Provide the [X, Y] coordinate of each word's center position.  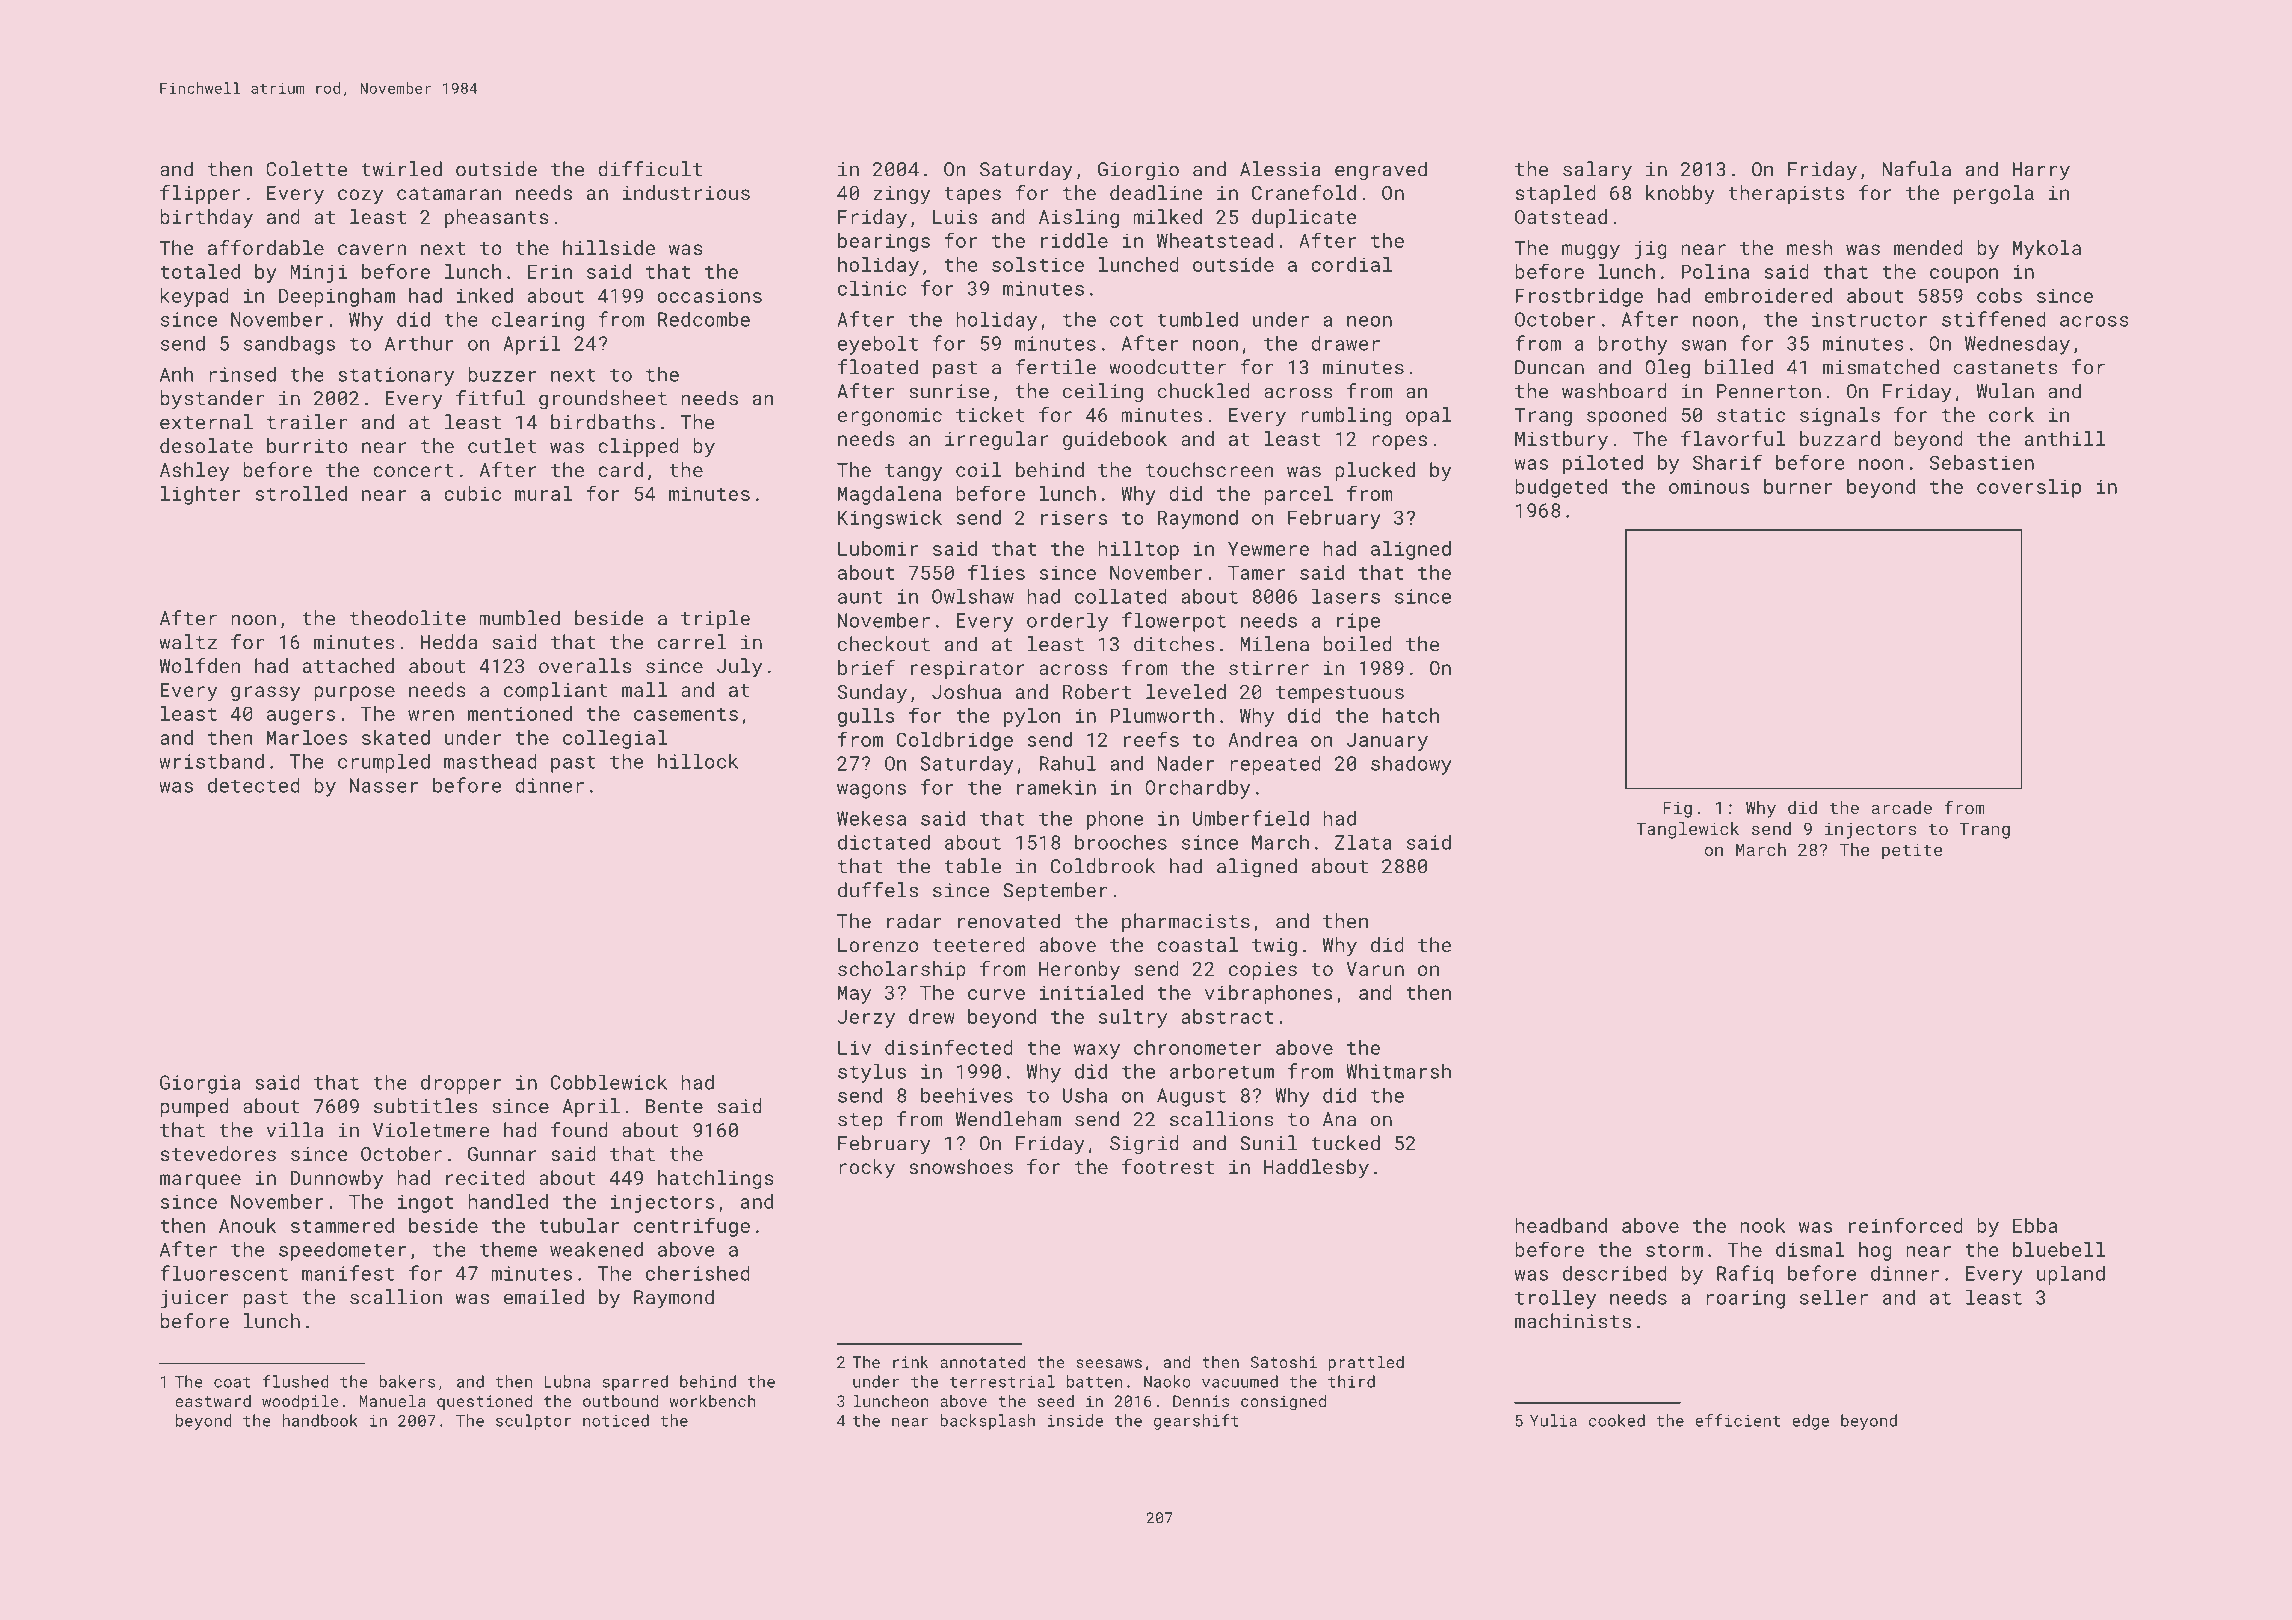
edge [1810, 1422]
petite [1912, 851]
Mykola [2047, 249]
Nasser [384, 785]
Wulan [2005, 391]
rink [911, 1362]
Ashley [194, 471]
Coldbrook [1103, 866]
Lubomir [878, 548]
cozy [360, 196]
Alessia [1280, 169]
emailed [544, 1297]
